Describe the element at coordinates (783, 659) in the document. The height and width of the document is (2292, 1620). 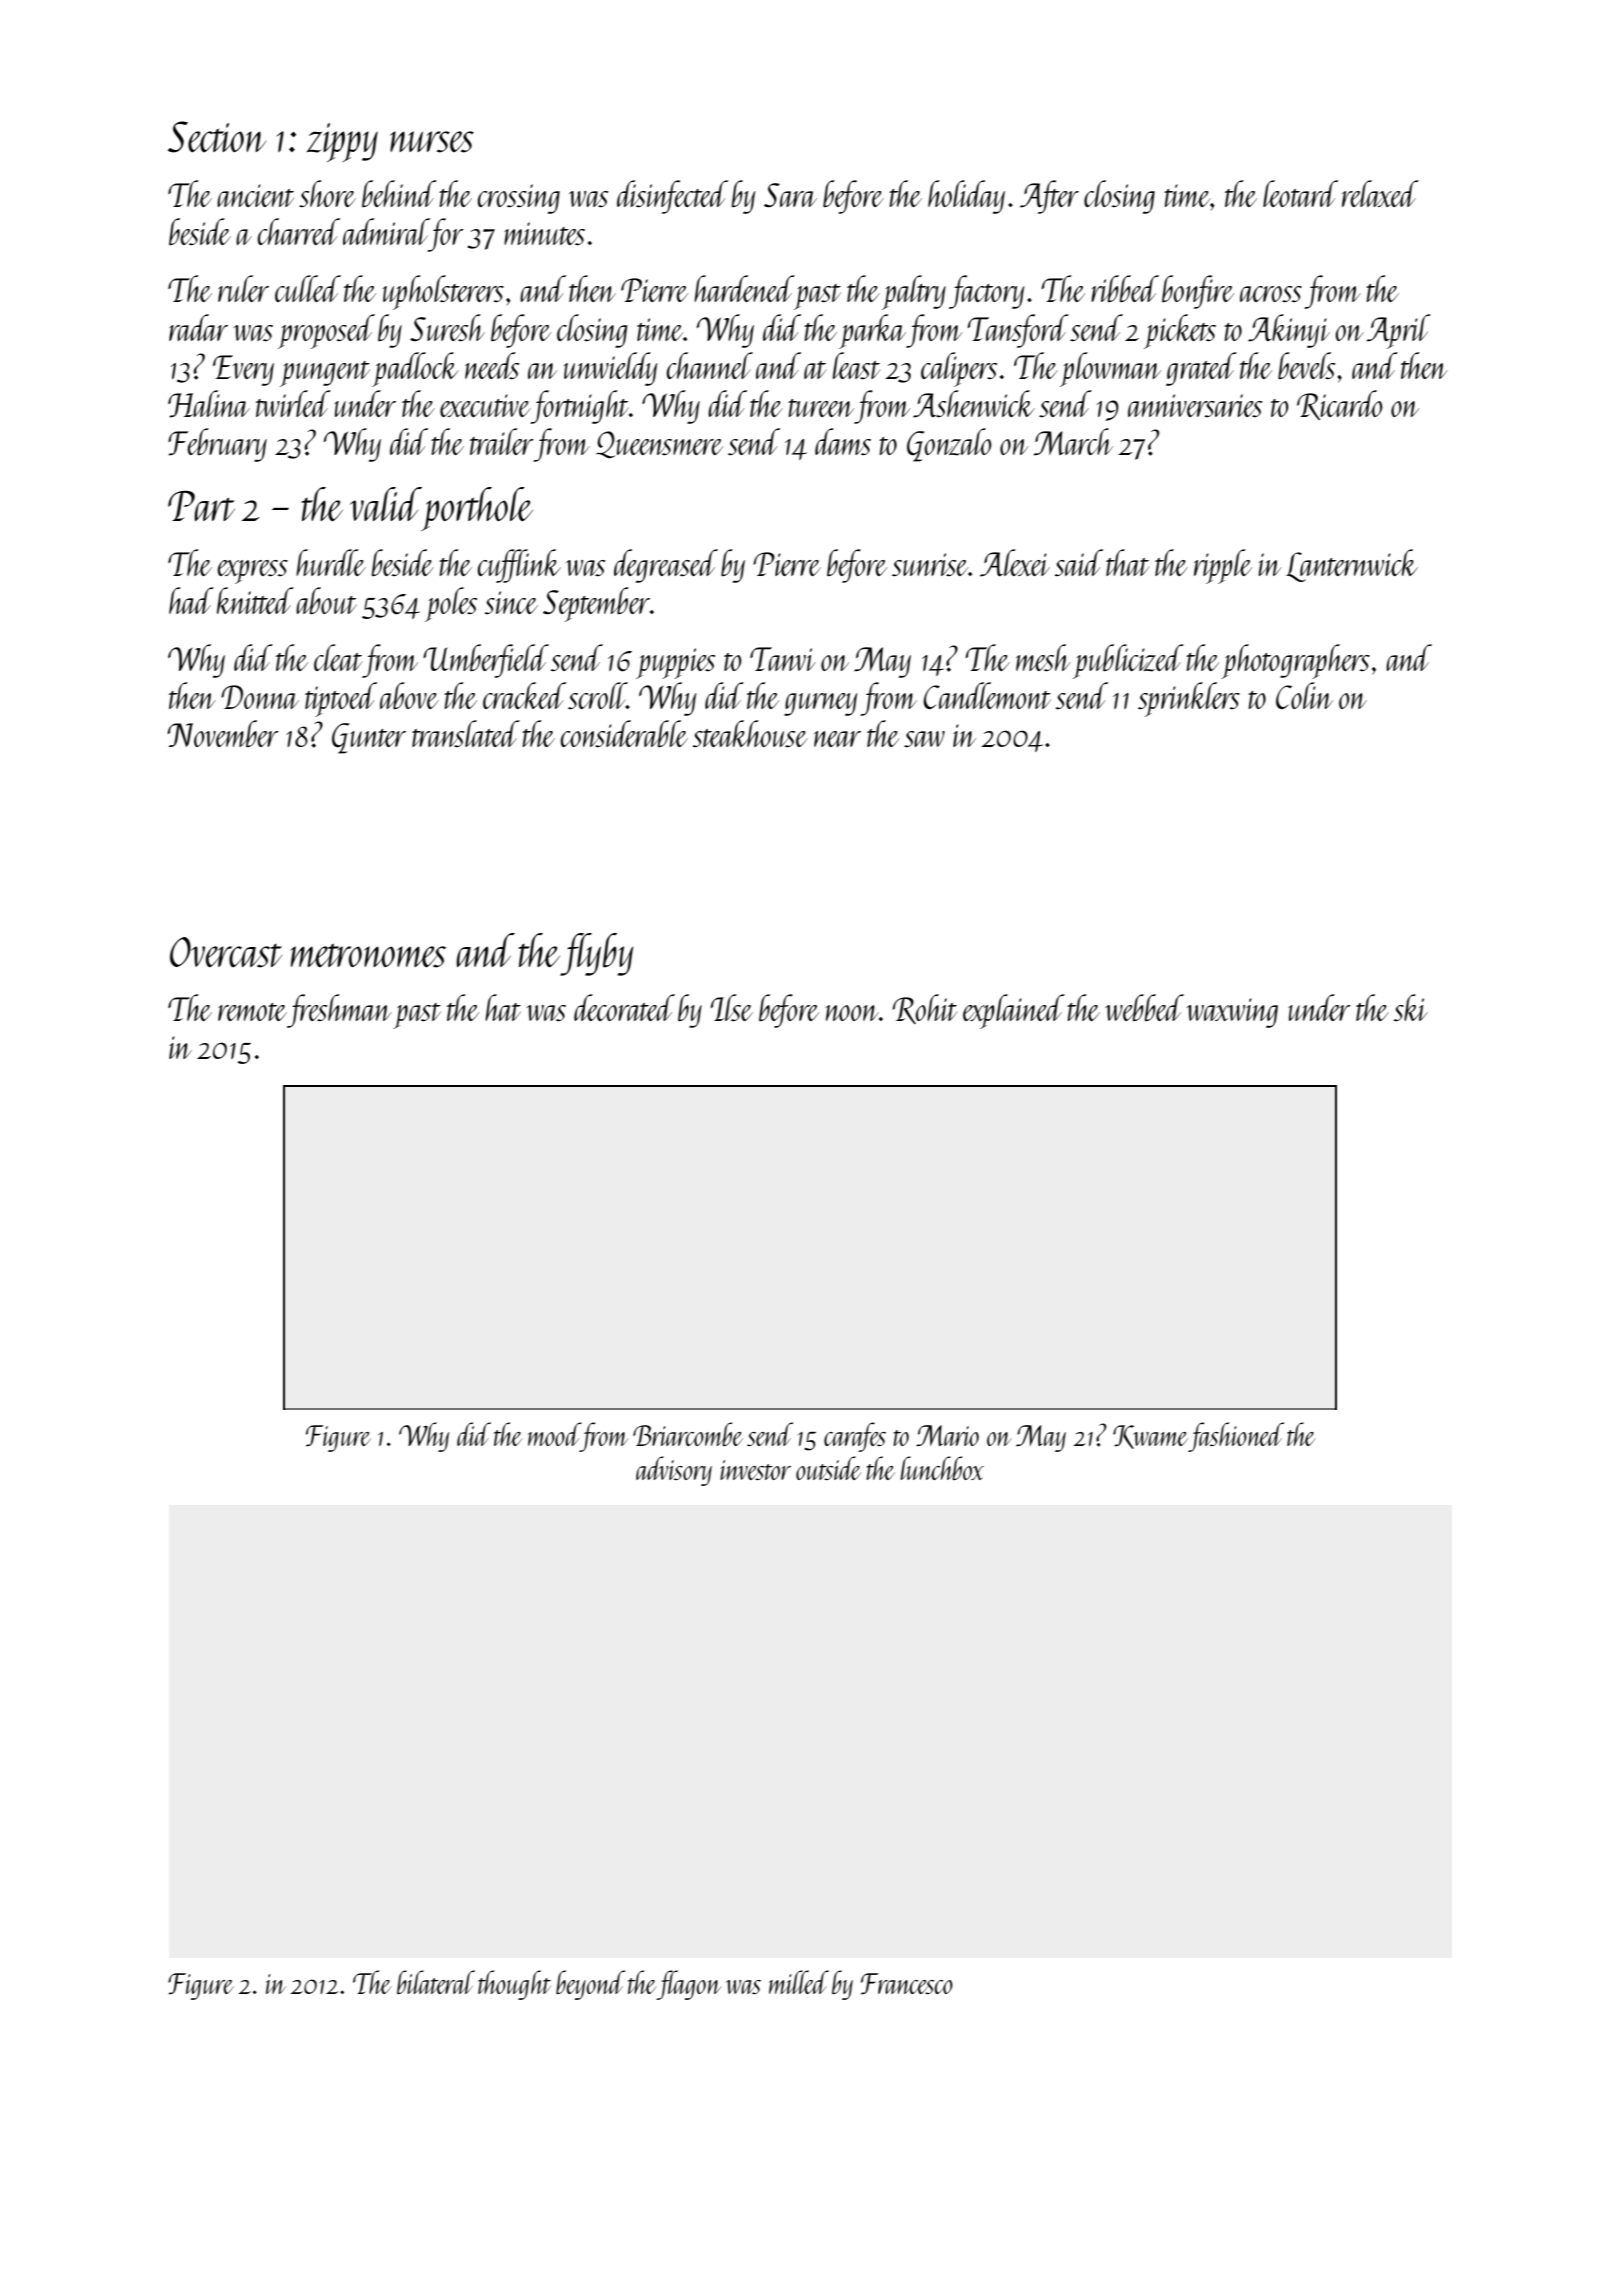
I see `Tanvi` at that location.
